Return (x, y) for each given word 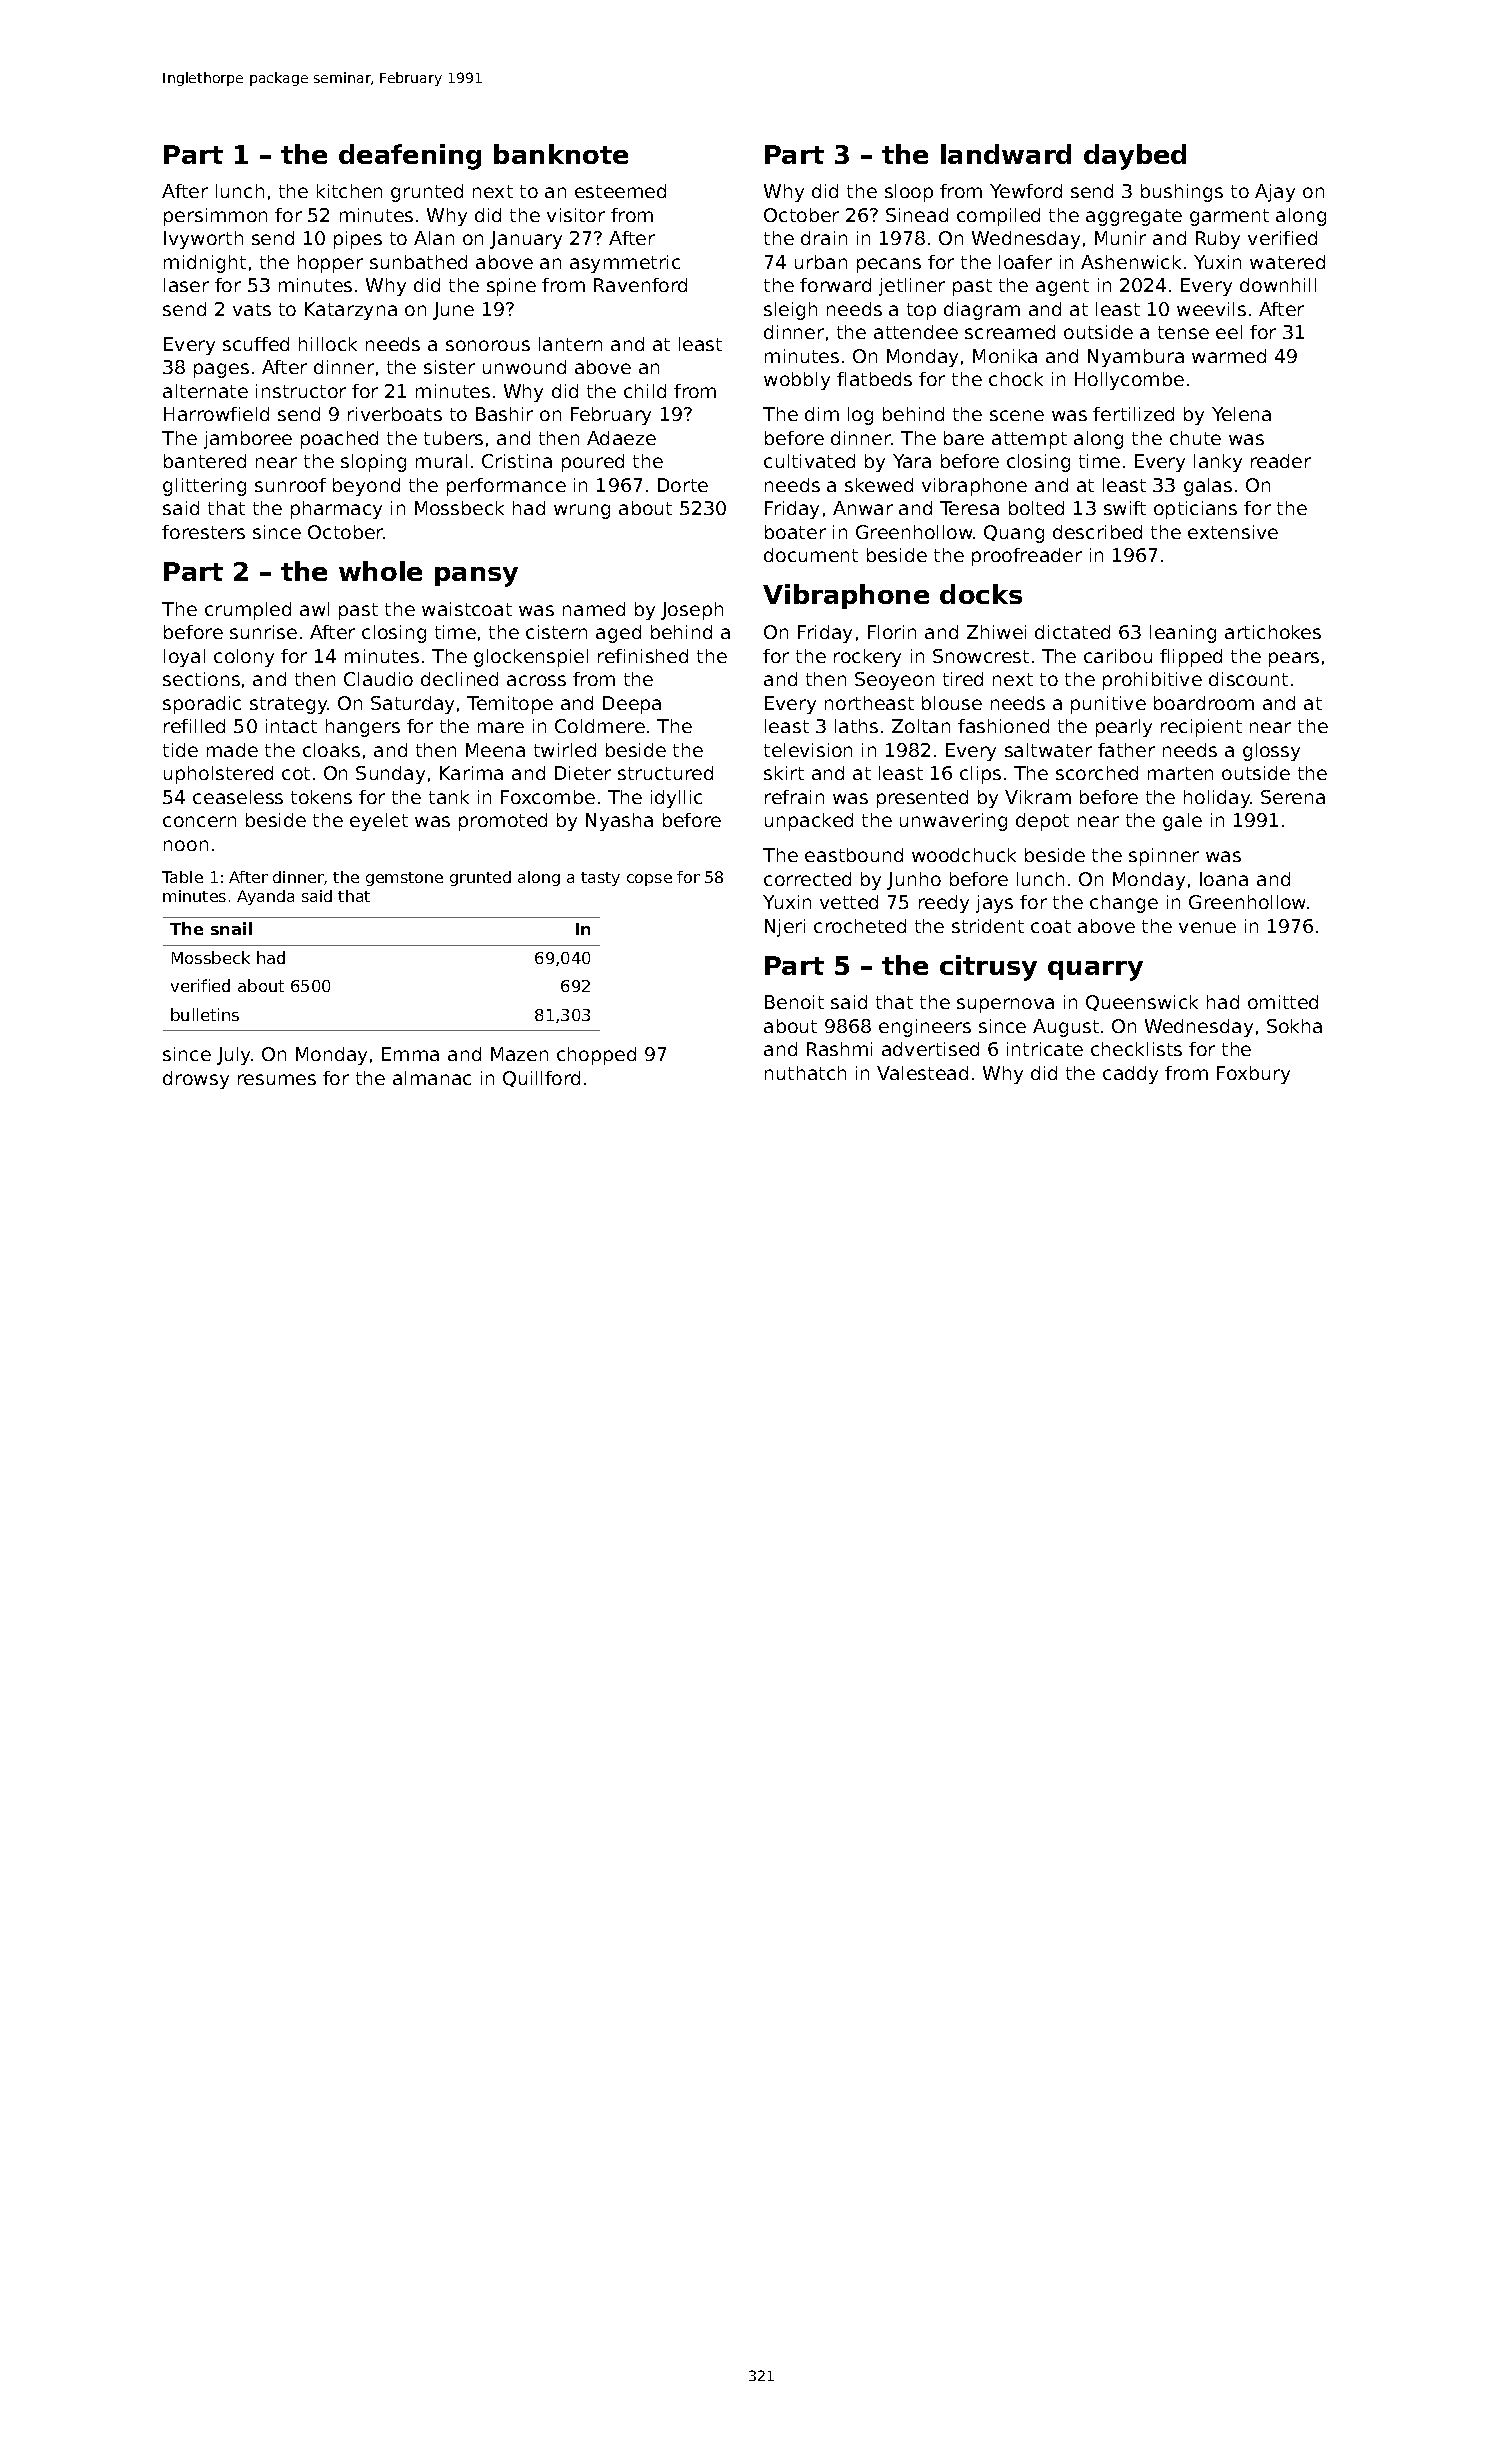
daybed (1135, 157)
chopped (596, 1056)
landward (1006, 154)
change (1124, 904)
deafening (410, 157)
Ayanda (265, 897)
